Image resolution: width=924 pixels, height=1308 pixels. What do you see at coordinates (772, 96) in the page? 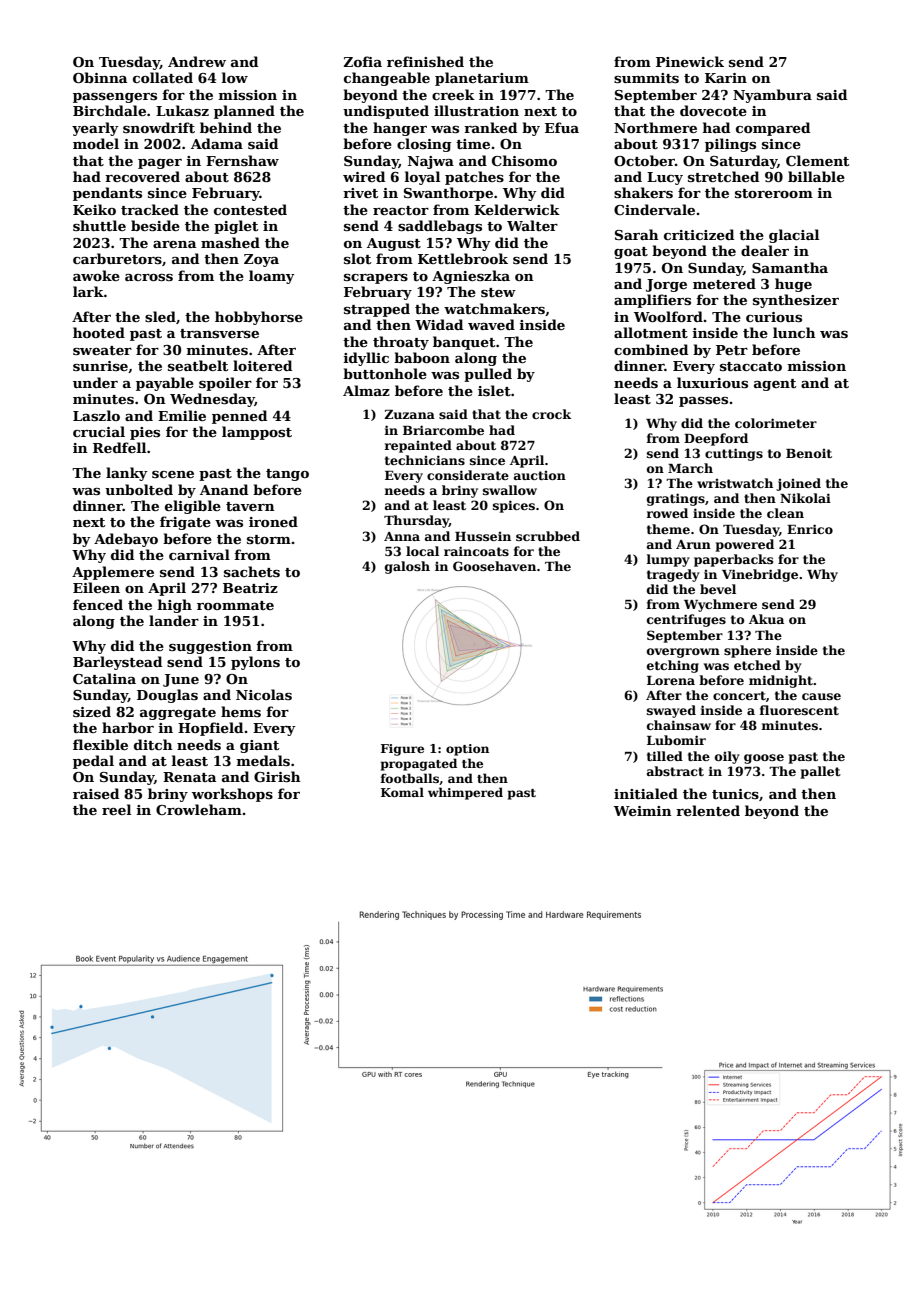
I see `Nyambura` at bounding box center [772, 96].
